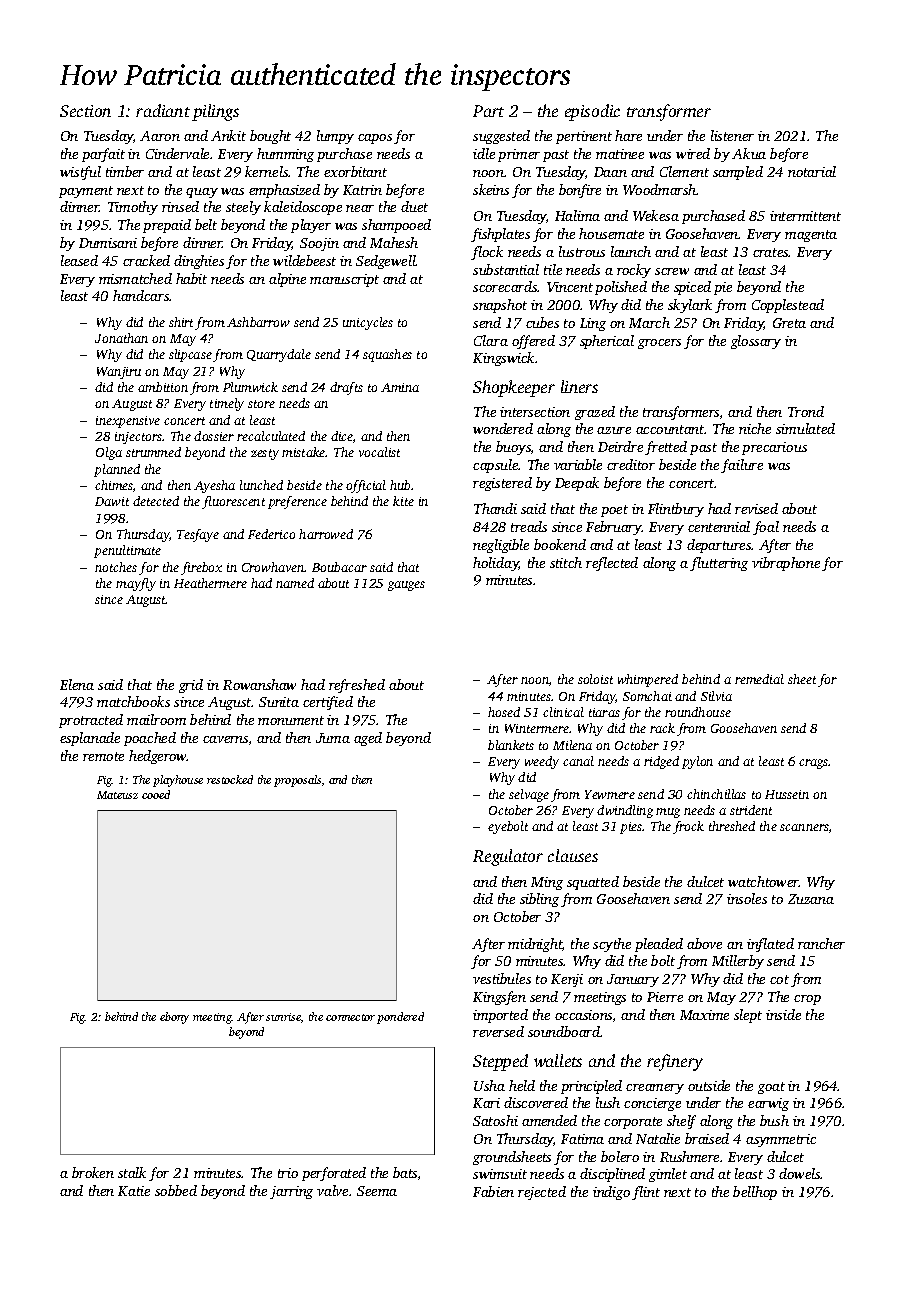 This page has height=1316, width=908. What do you see at coordinates (508, 857) in the page?
I see `Regulator` at bounding box center [508, 857].
